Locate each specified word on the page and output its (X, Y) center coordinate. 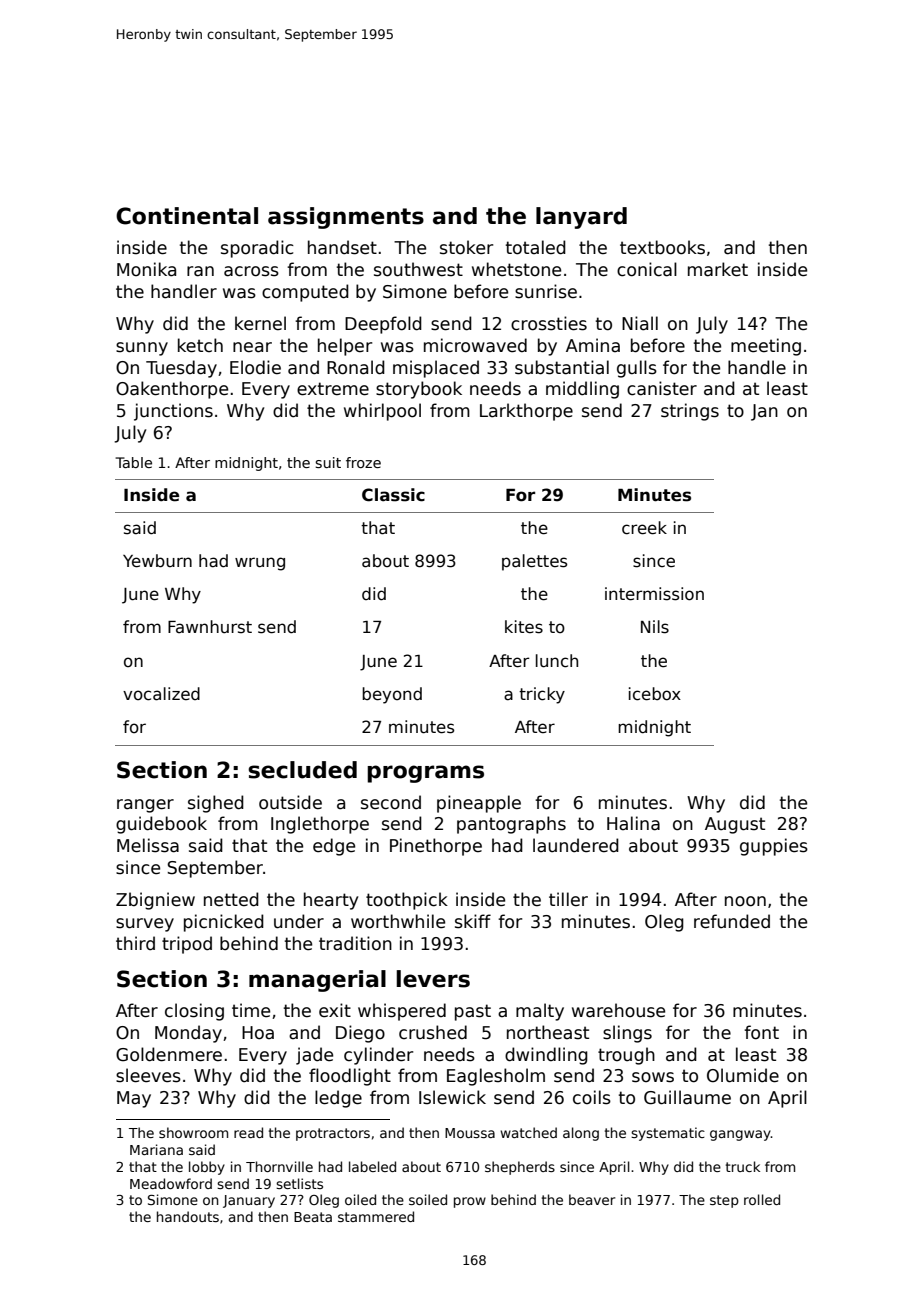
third (135, 943)
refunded (732, 921)
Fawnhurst (210, 627)
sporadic (257, 249)
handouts (188, 1216)
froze (363, 462)
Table (133, 462)
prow (470, 1202)
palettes (534, 562)
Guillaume (687, 1097)
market (718, 269)
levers (433, 979)
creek (644, 528)
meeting (766, 347)
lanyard (581, 218)
